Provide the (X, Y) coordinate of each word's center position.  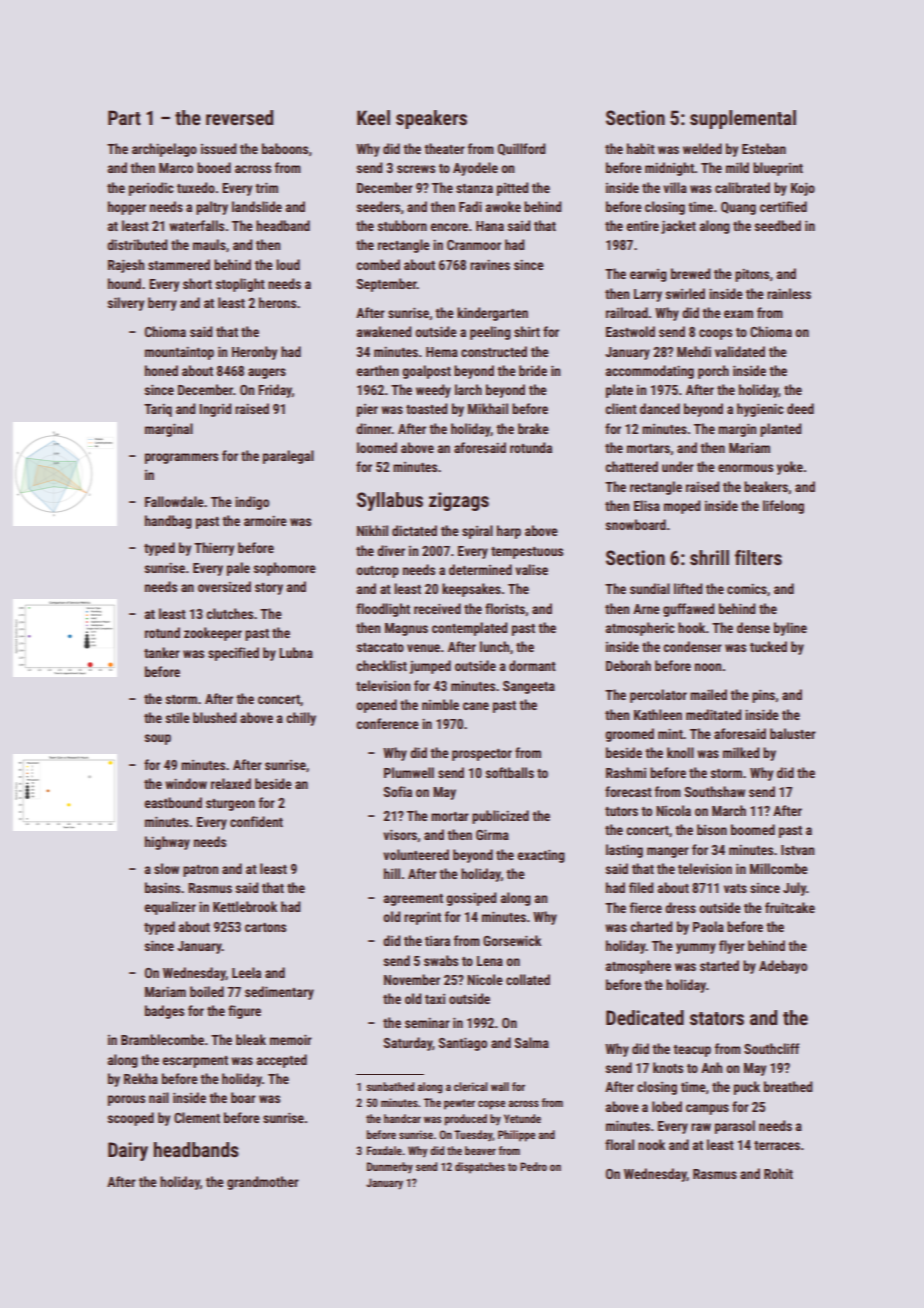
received (437, 608)
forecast (628, 791)
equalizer (170, 908)
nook (651, 1144)
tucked (768, 646)
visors (400, 835)
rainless (789, 293)
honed (161, 370)
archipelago (164, 150)
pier (367, 410)
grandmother (263, 1183)
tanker (162, 652)
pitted (512, 189)
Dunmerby (390, 1168)
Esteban (764, 148)
